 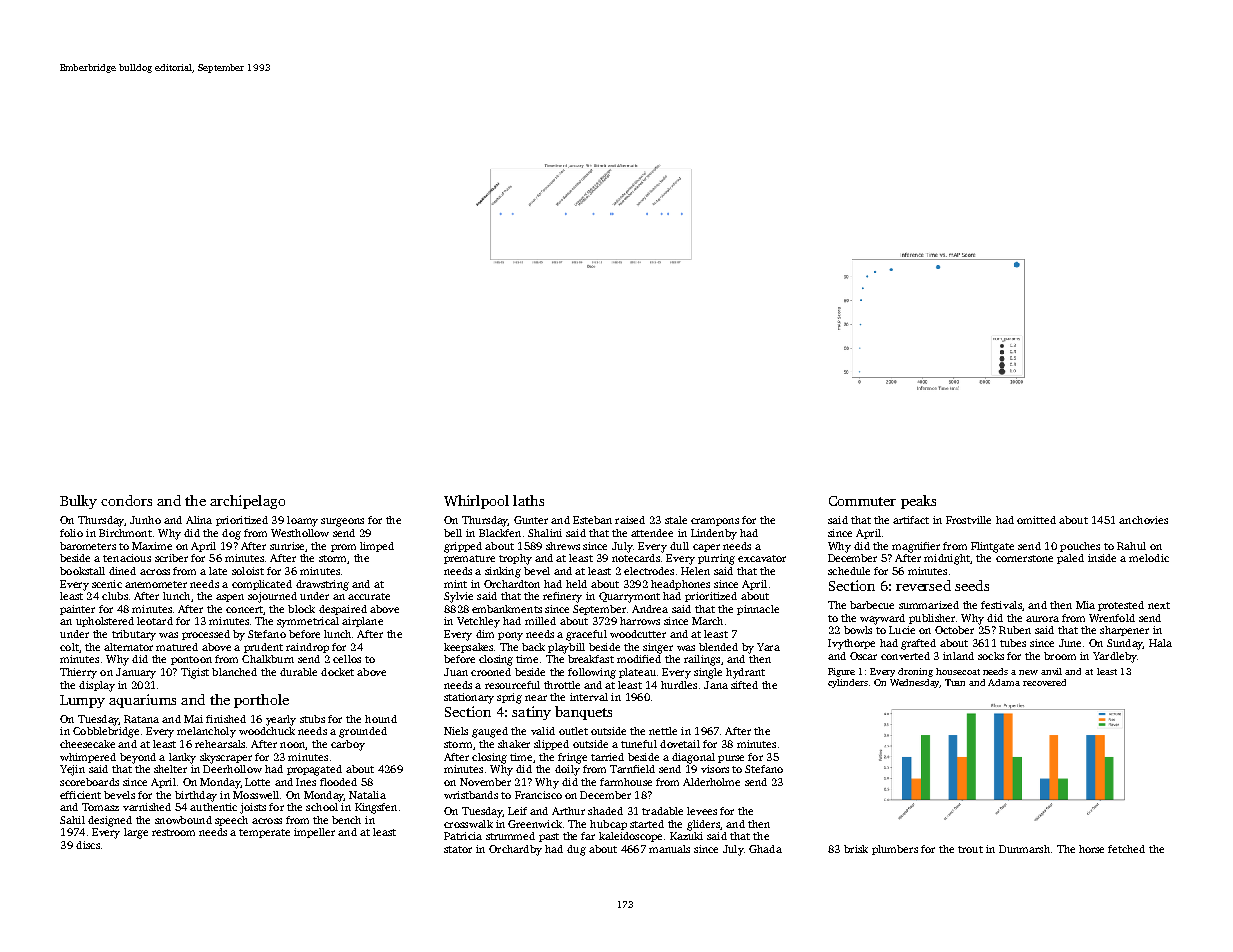 I want to click on archipelago, so click(x=247, y=502).
